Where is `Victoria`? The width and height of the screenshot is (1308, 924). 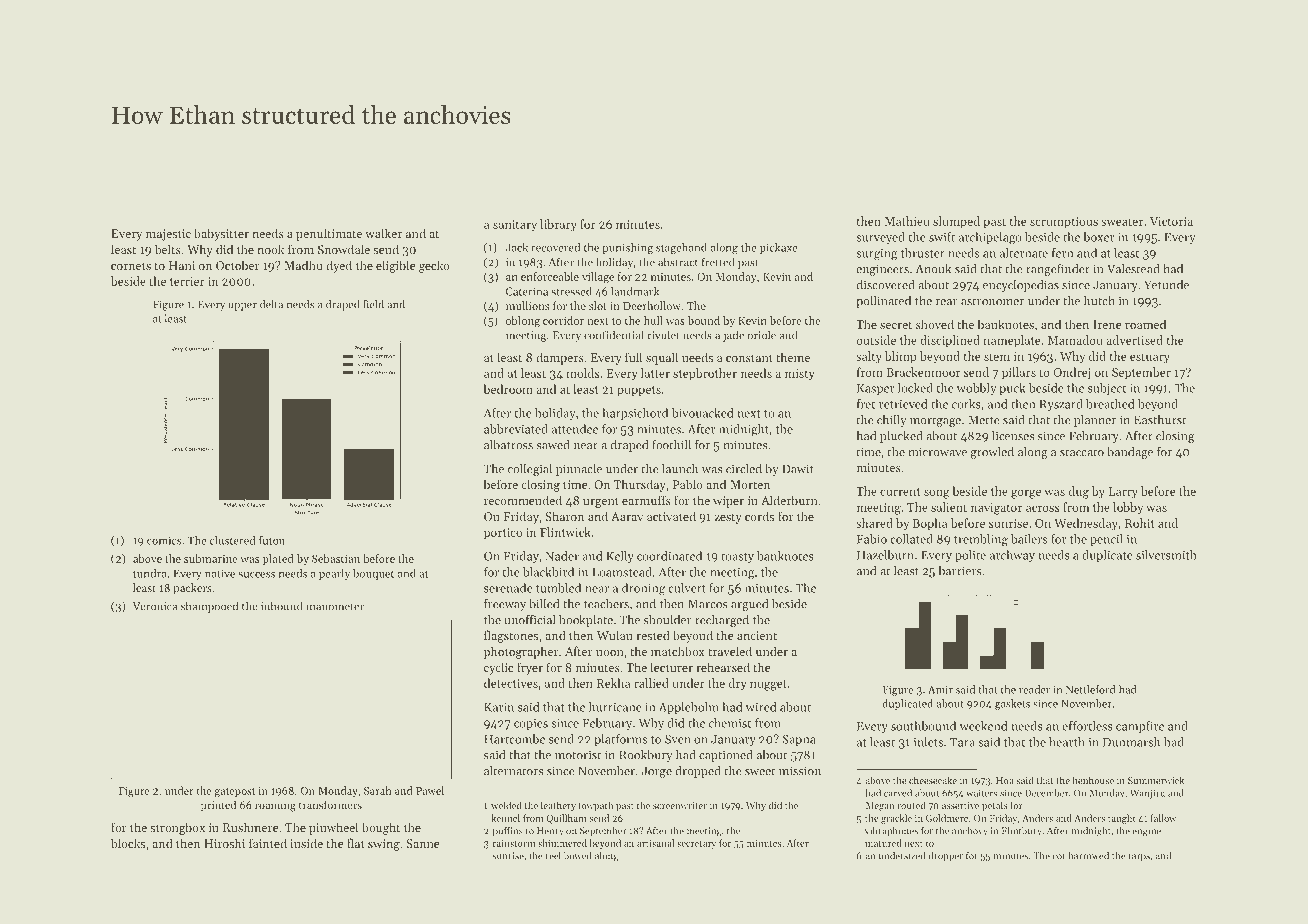 Victoria is located at coordinates (1171, 221).
